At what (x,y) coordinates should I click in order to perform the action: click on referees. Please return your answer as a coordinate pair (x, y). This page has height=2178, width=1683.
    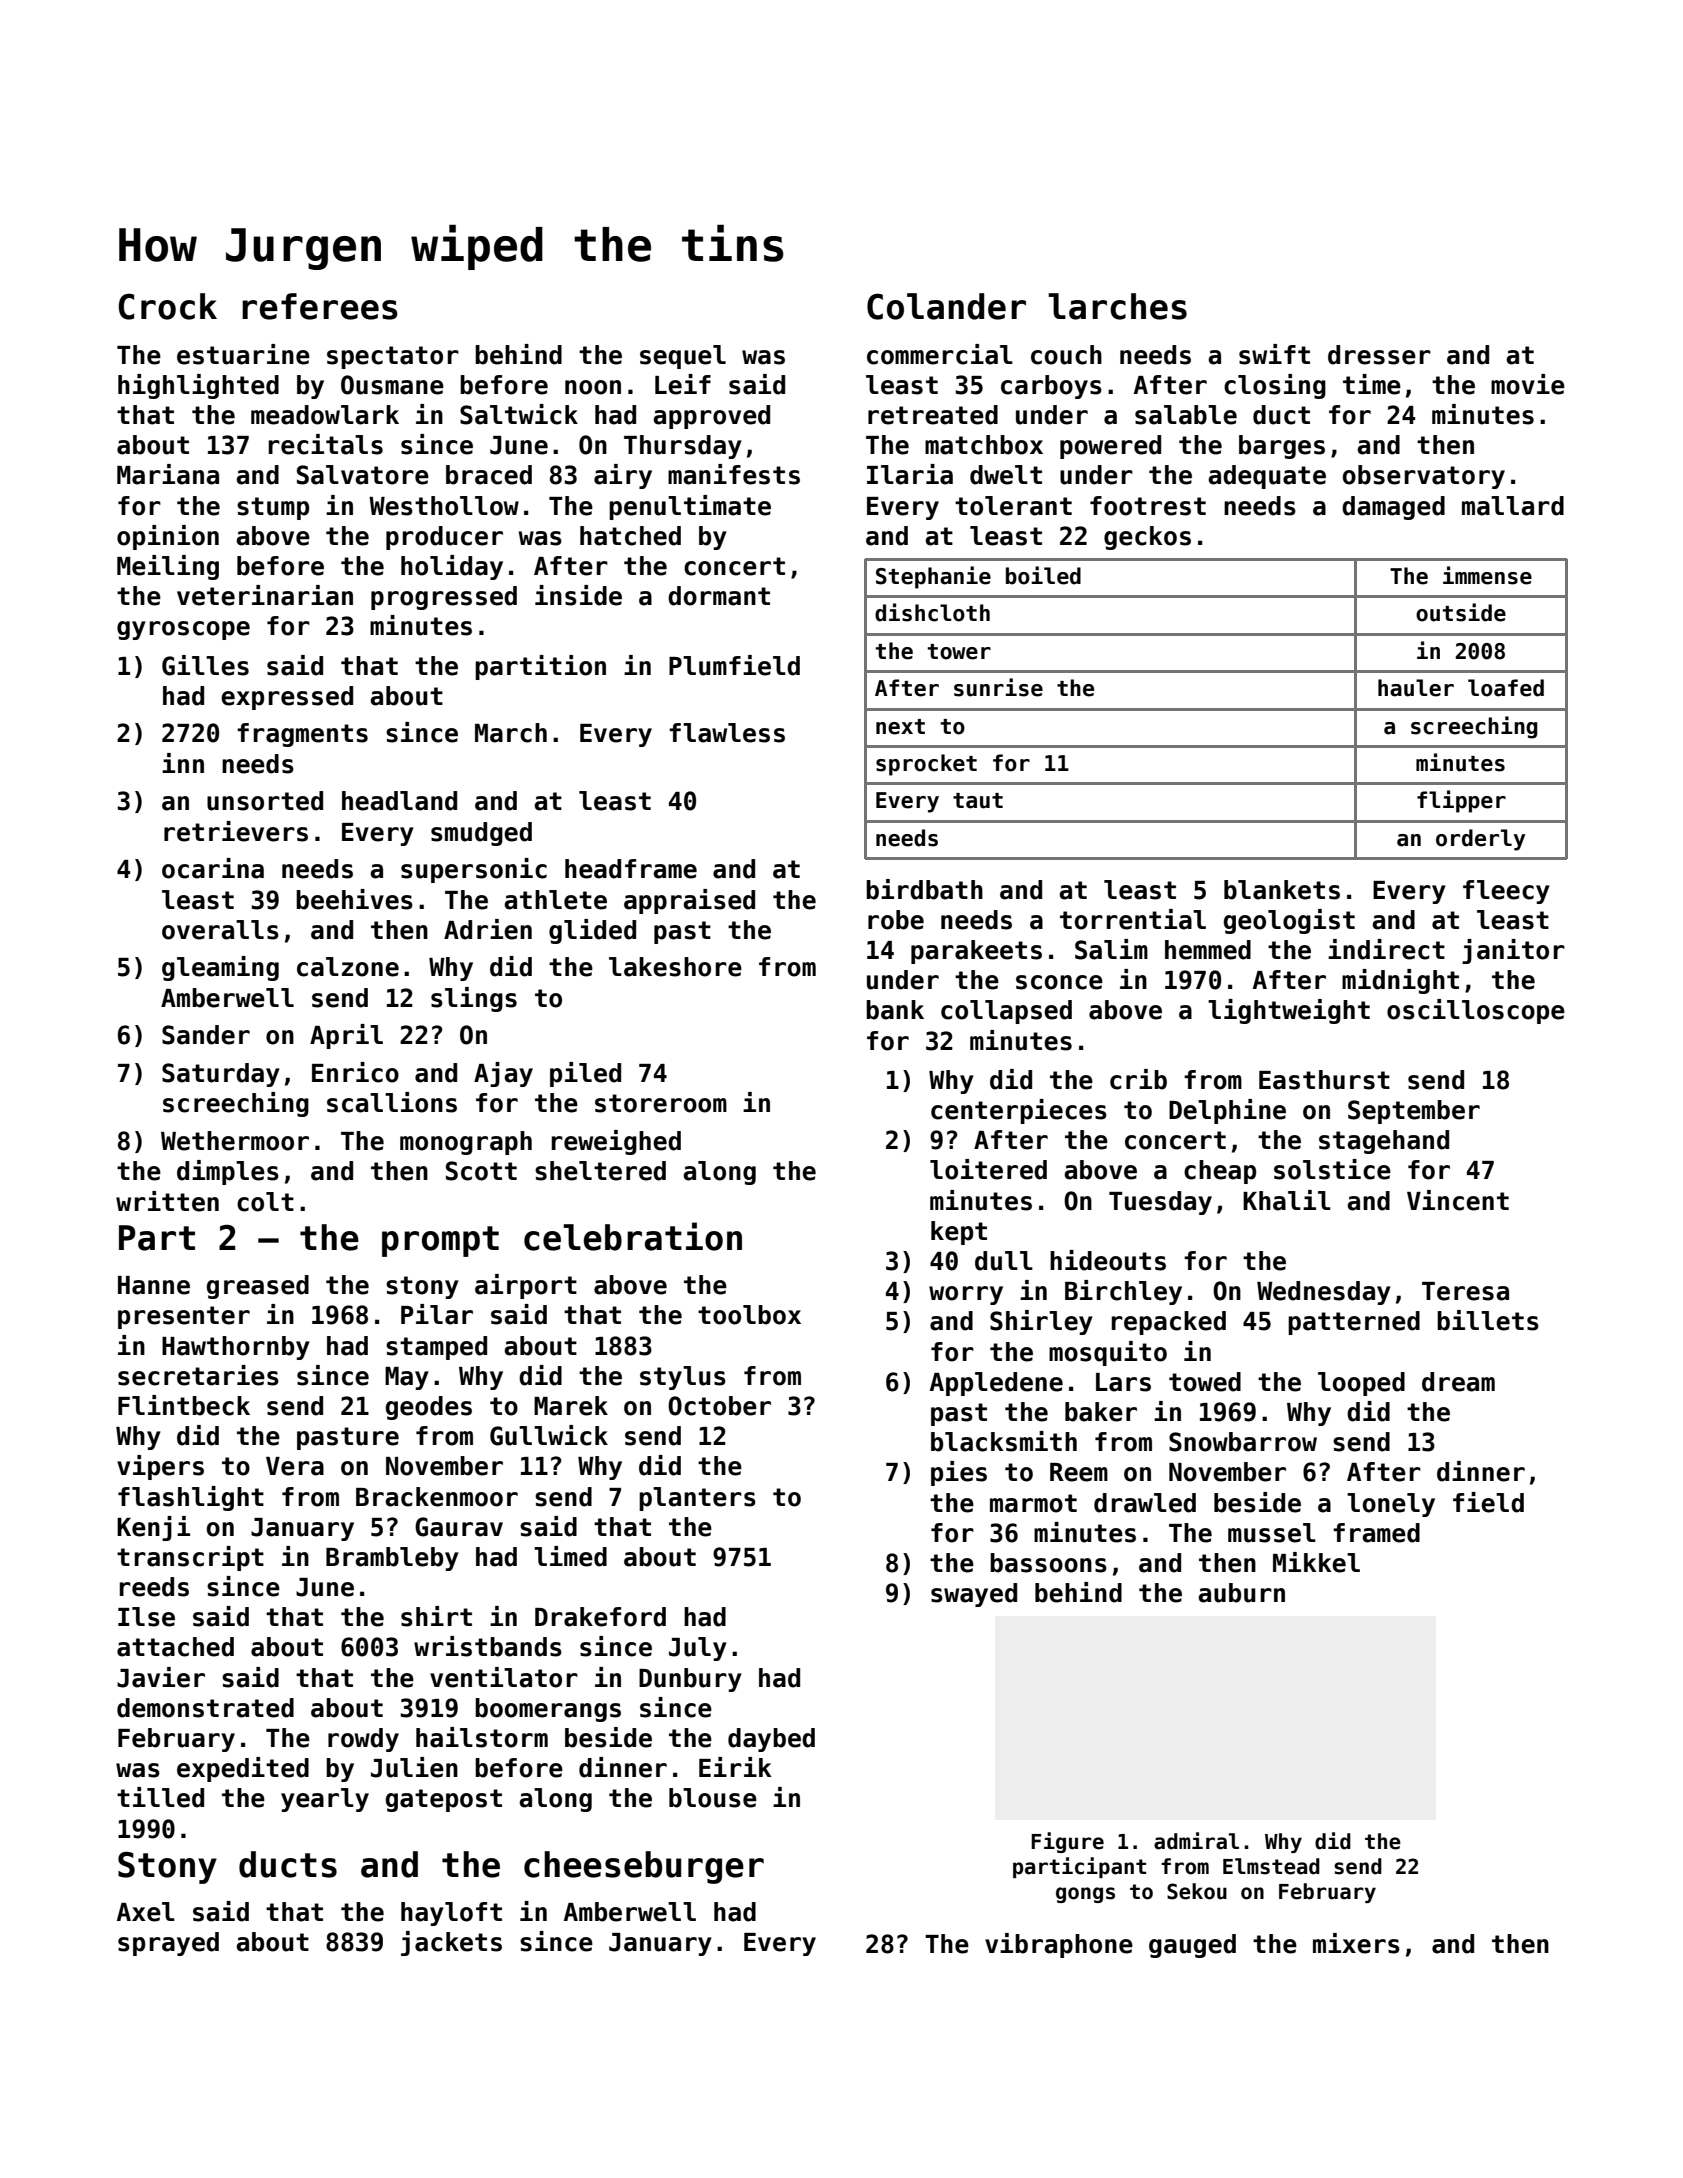
    Looking at the image, I should click on (320, 306).
